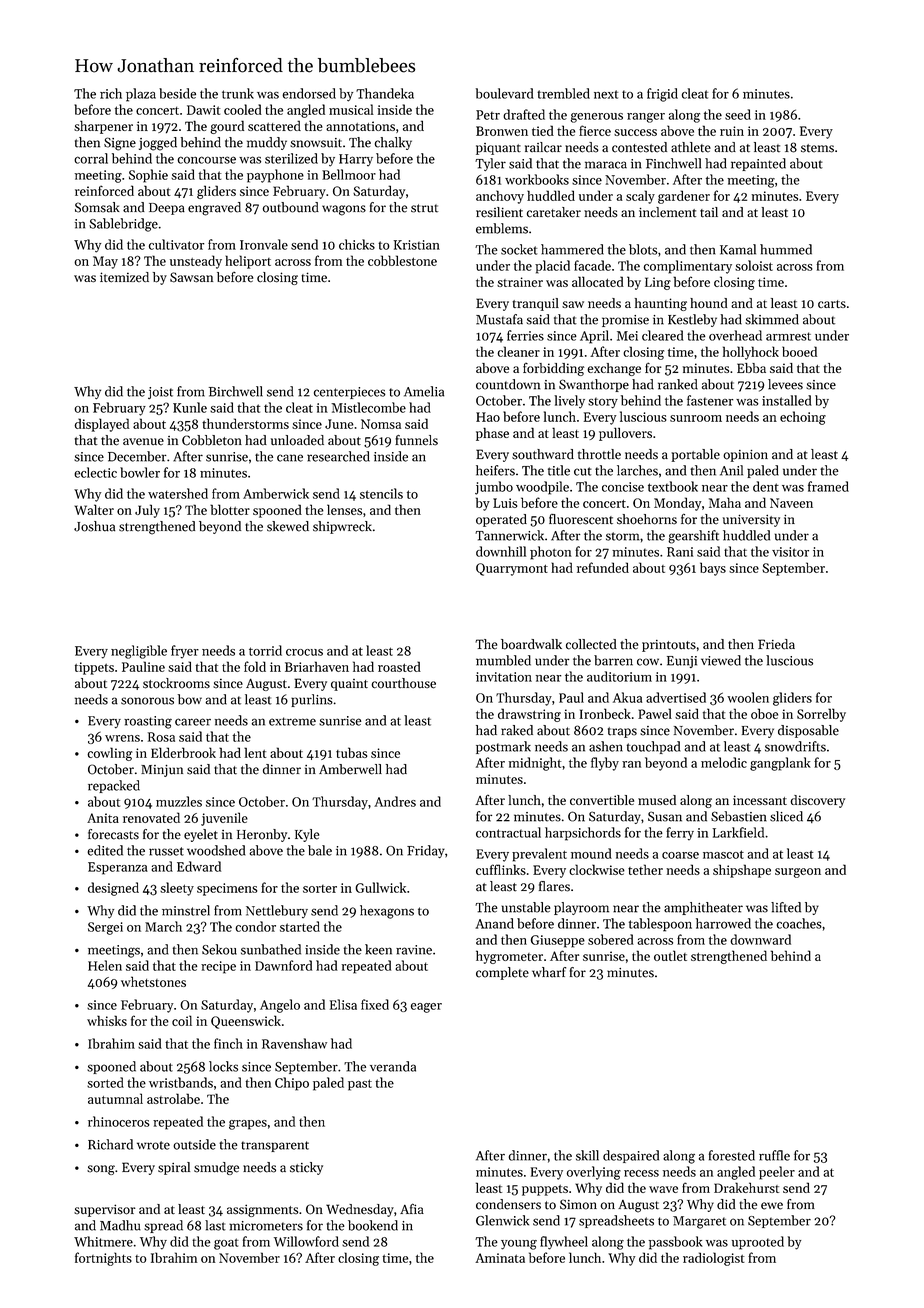 This page has height=1308, width=924. Describe the element at coordinates (226, 1244) in the page. I see `goat` at that location.
